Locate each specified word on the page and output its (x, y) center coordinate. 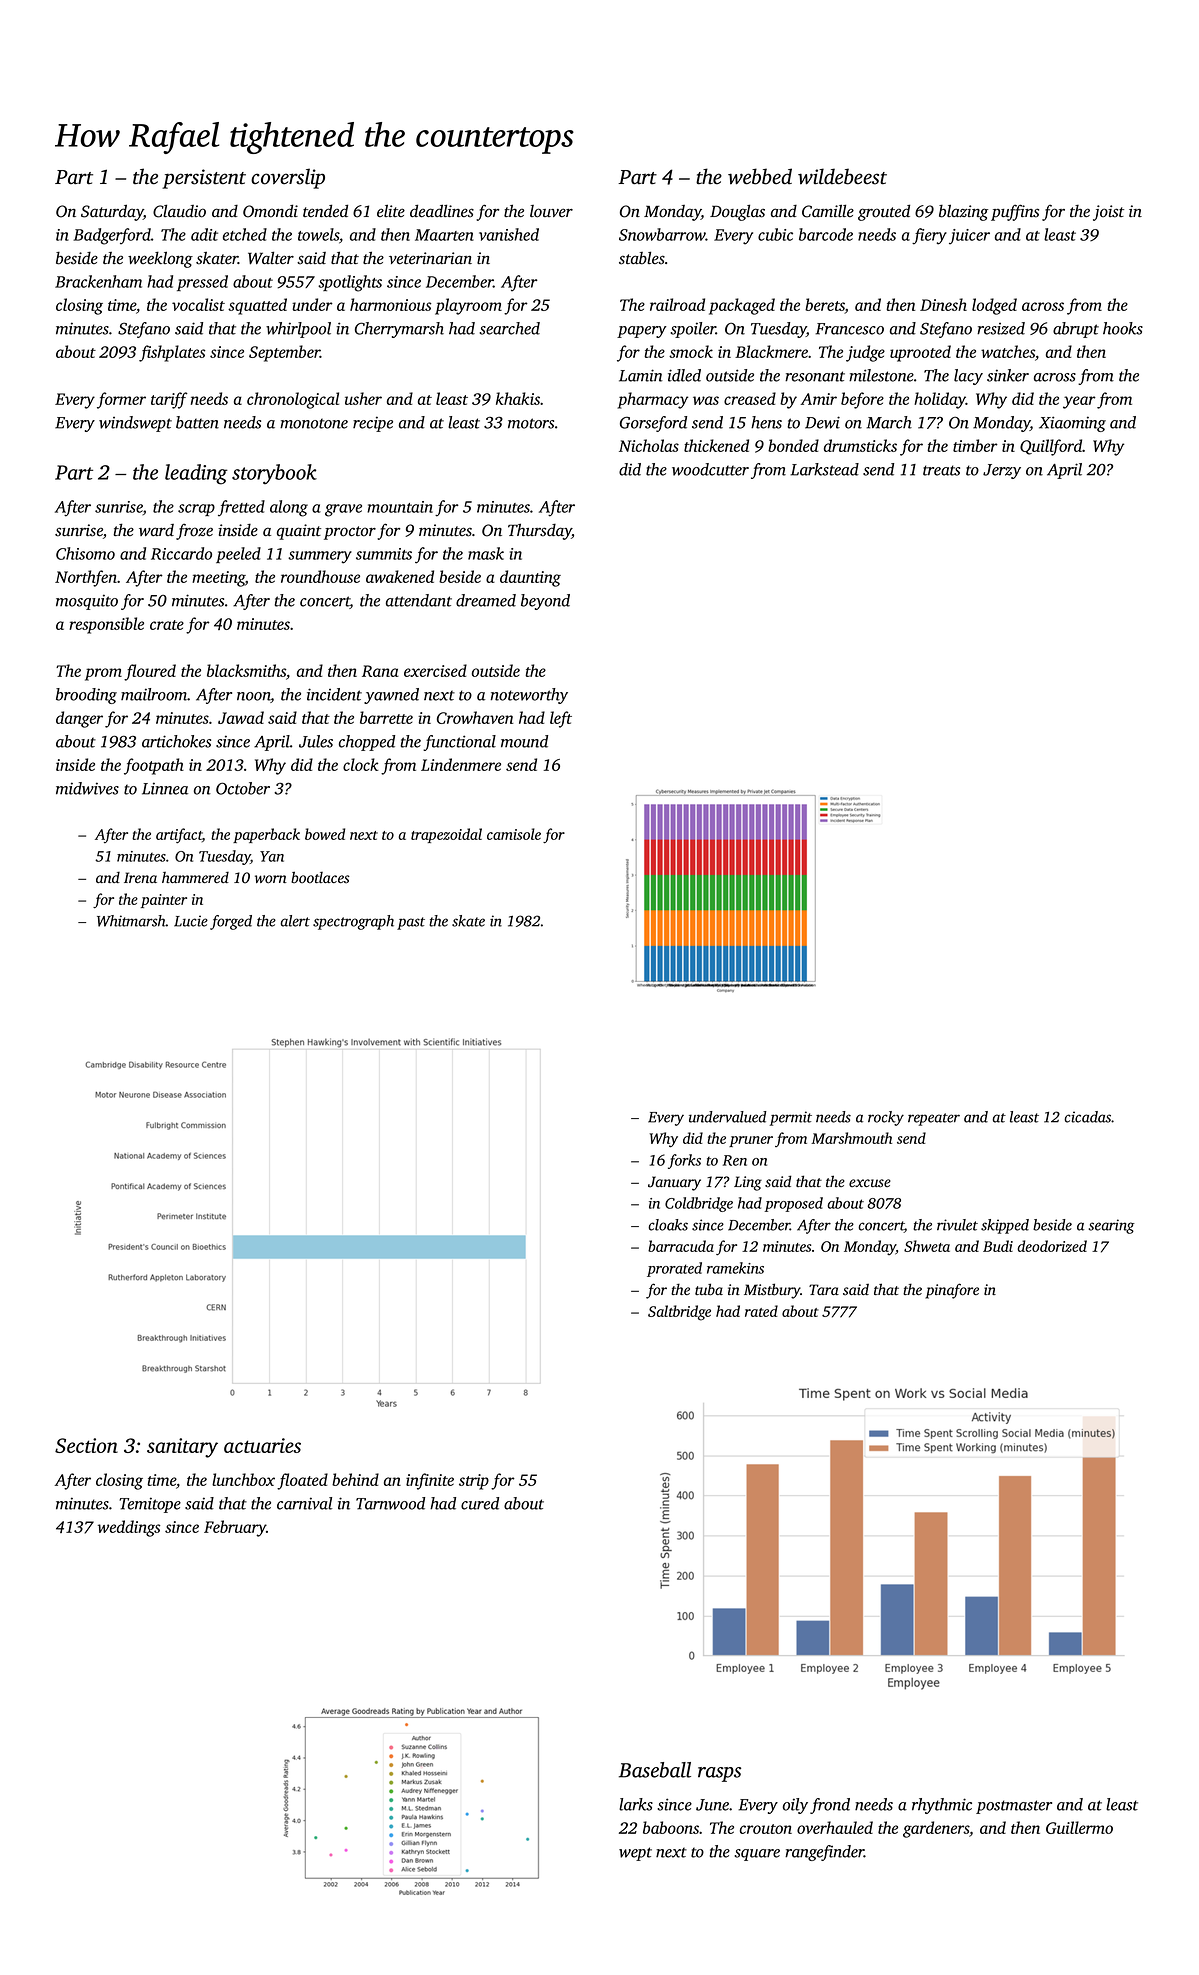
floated (302, 1481)
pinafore (952, 1291)
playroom (468, 306)
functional (459, 743)
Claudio (179, 211)
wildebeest (842, 176)
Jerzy (1002, 471)
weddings (129, 1528)
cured (480, 1503)
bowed (325, 834)
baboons (671, 1827)
